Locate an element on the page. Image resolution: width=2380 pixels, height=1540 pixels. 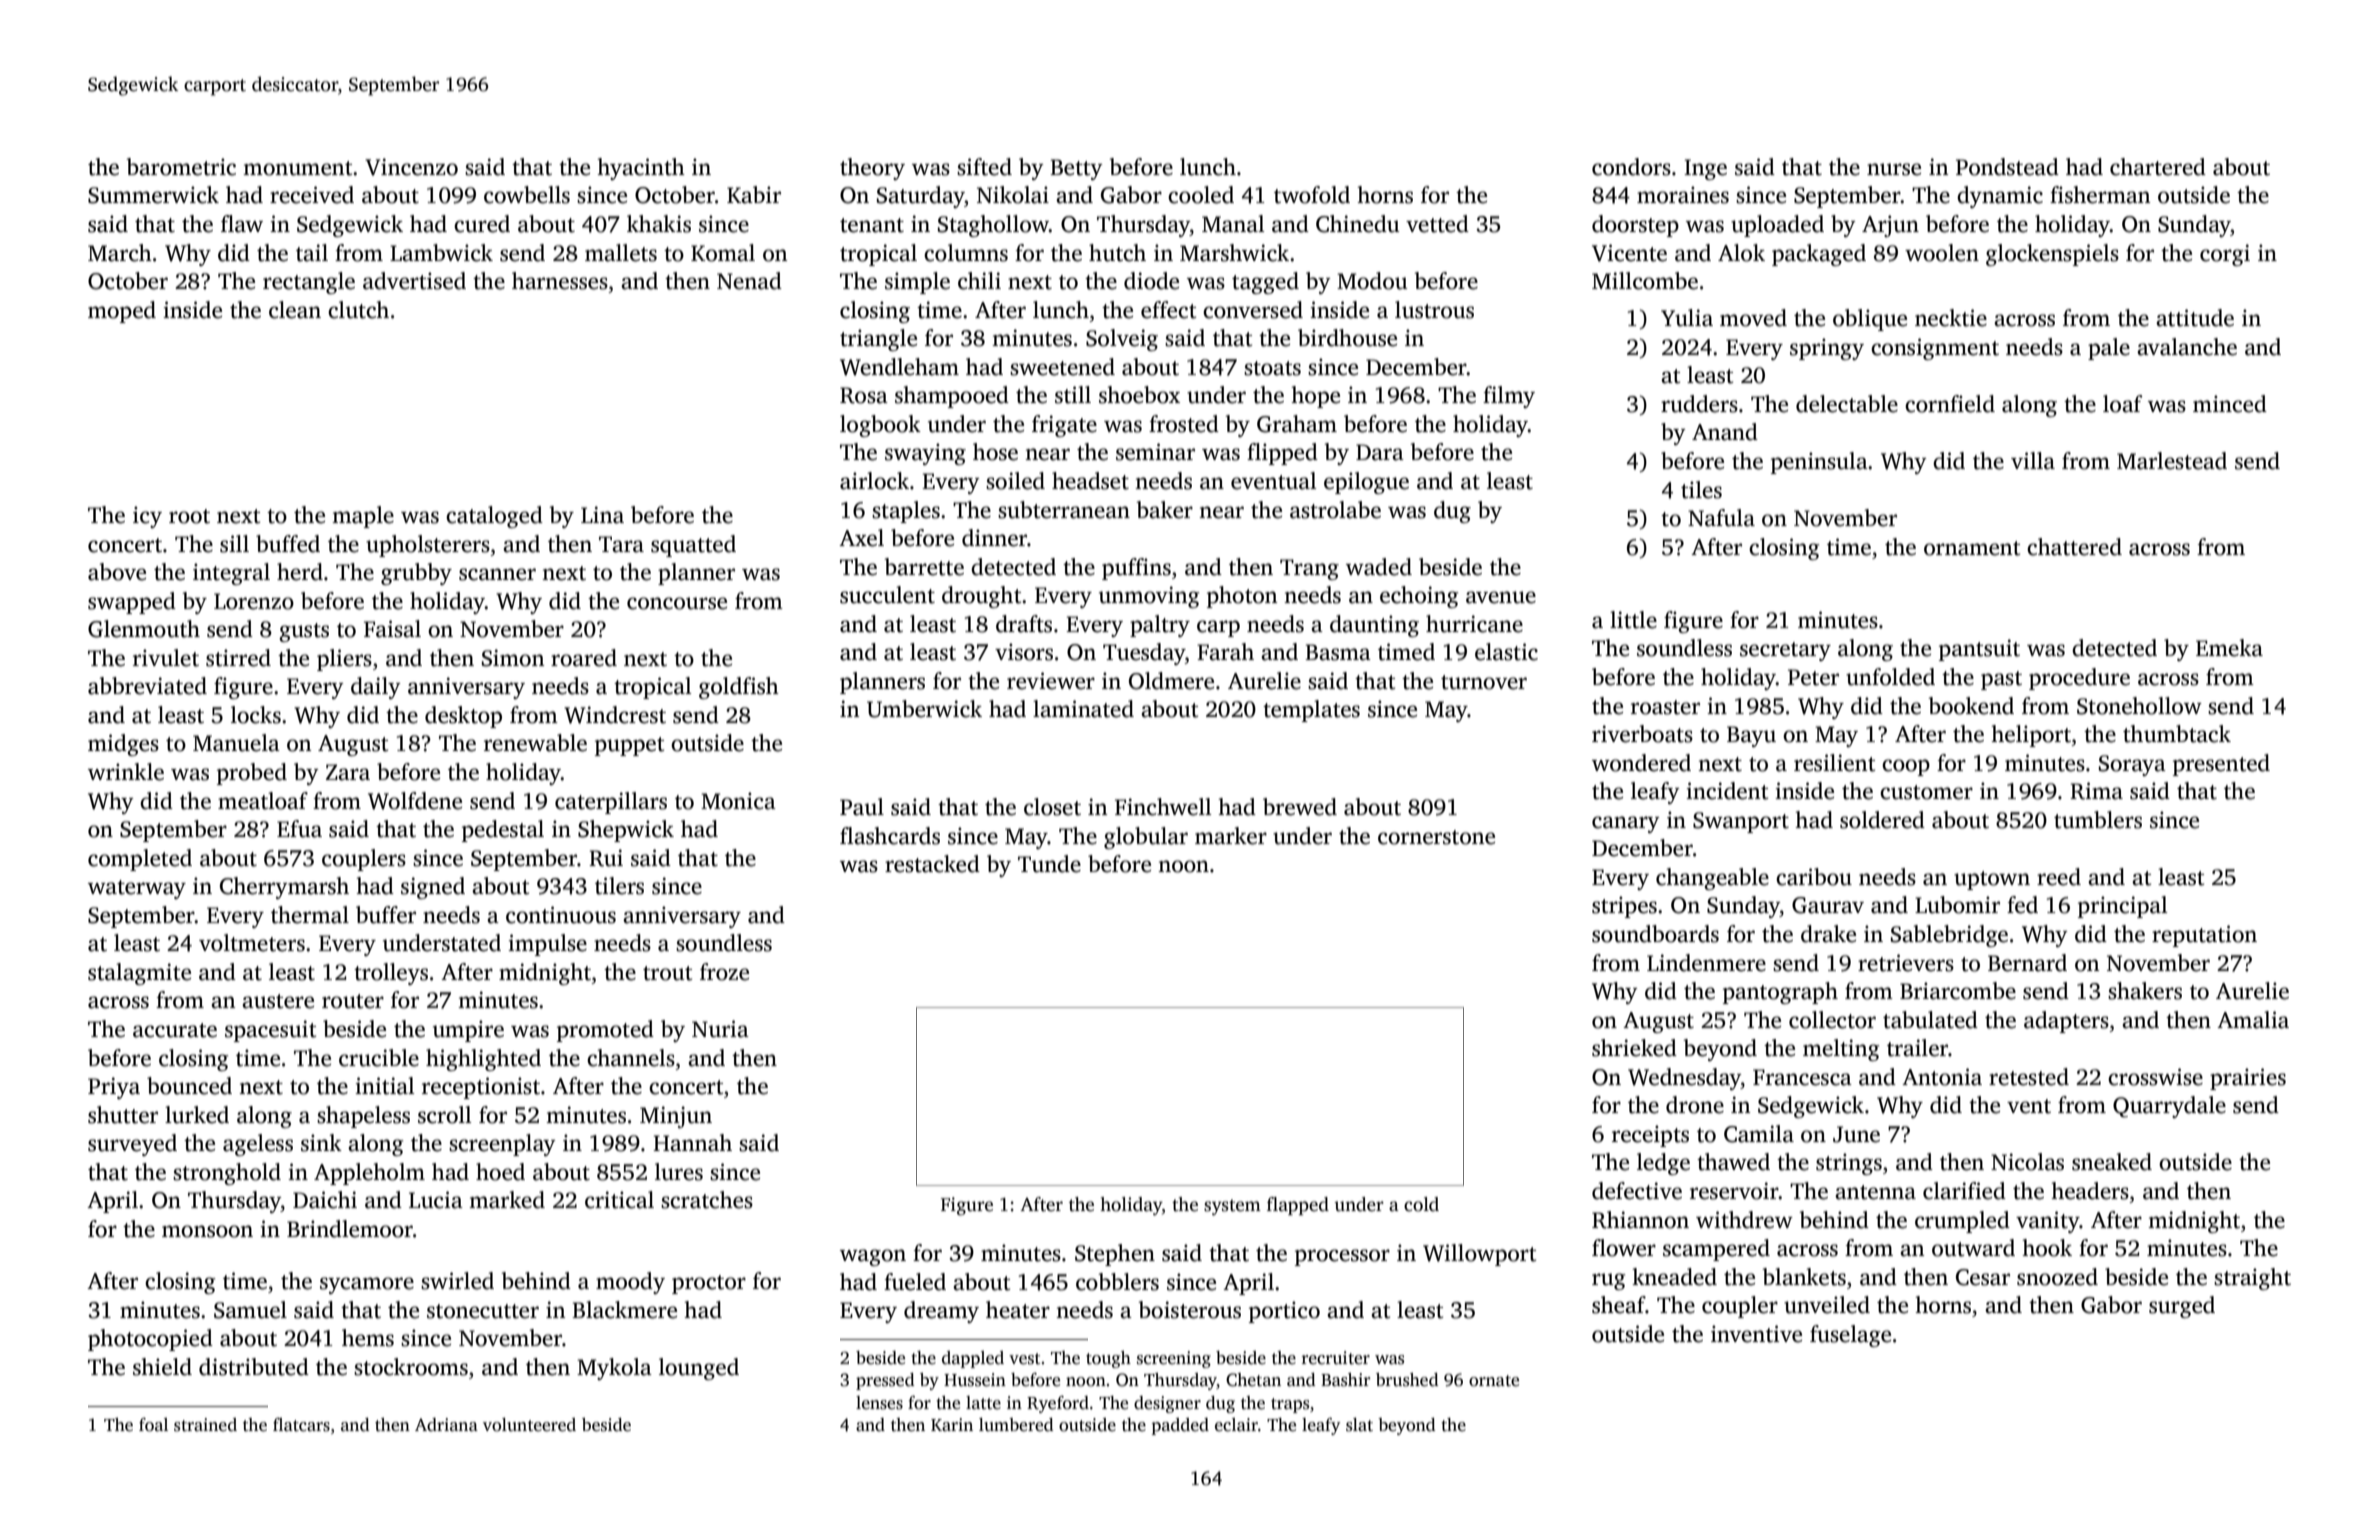
ornate is located at coordinates (1494, 1381).
